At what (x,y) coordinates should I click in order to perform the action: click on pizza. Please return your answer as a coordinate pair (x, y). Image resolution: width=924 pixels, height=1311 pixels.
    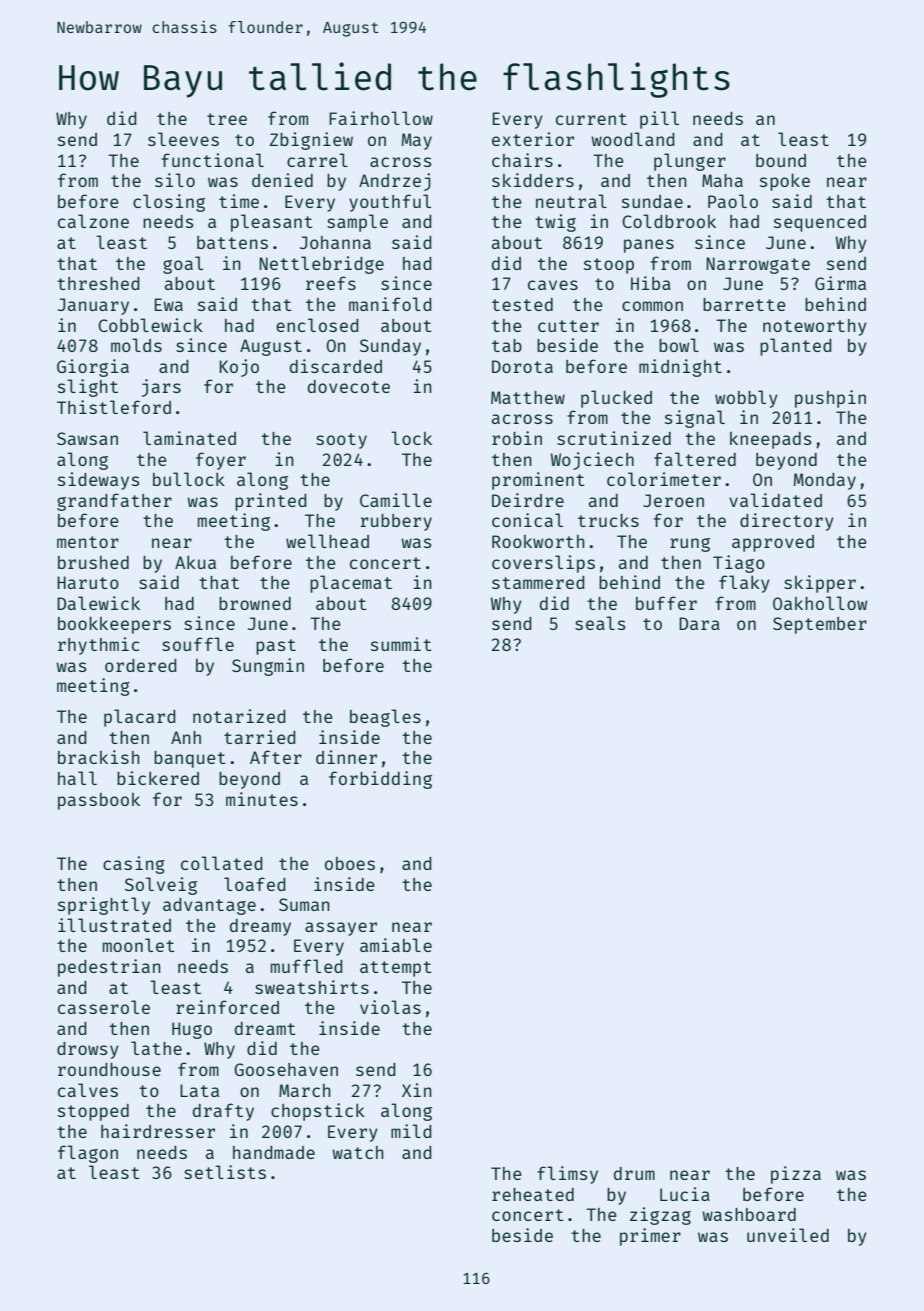
    Looking at the image, I should click on (796, 1175).
